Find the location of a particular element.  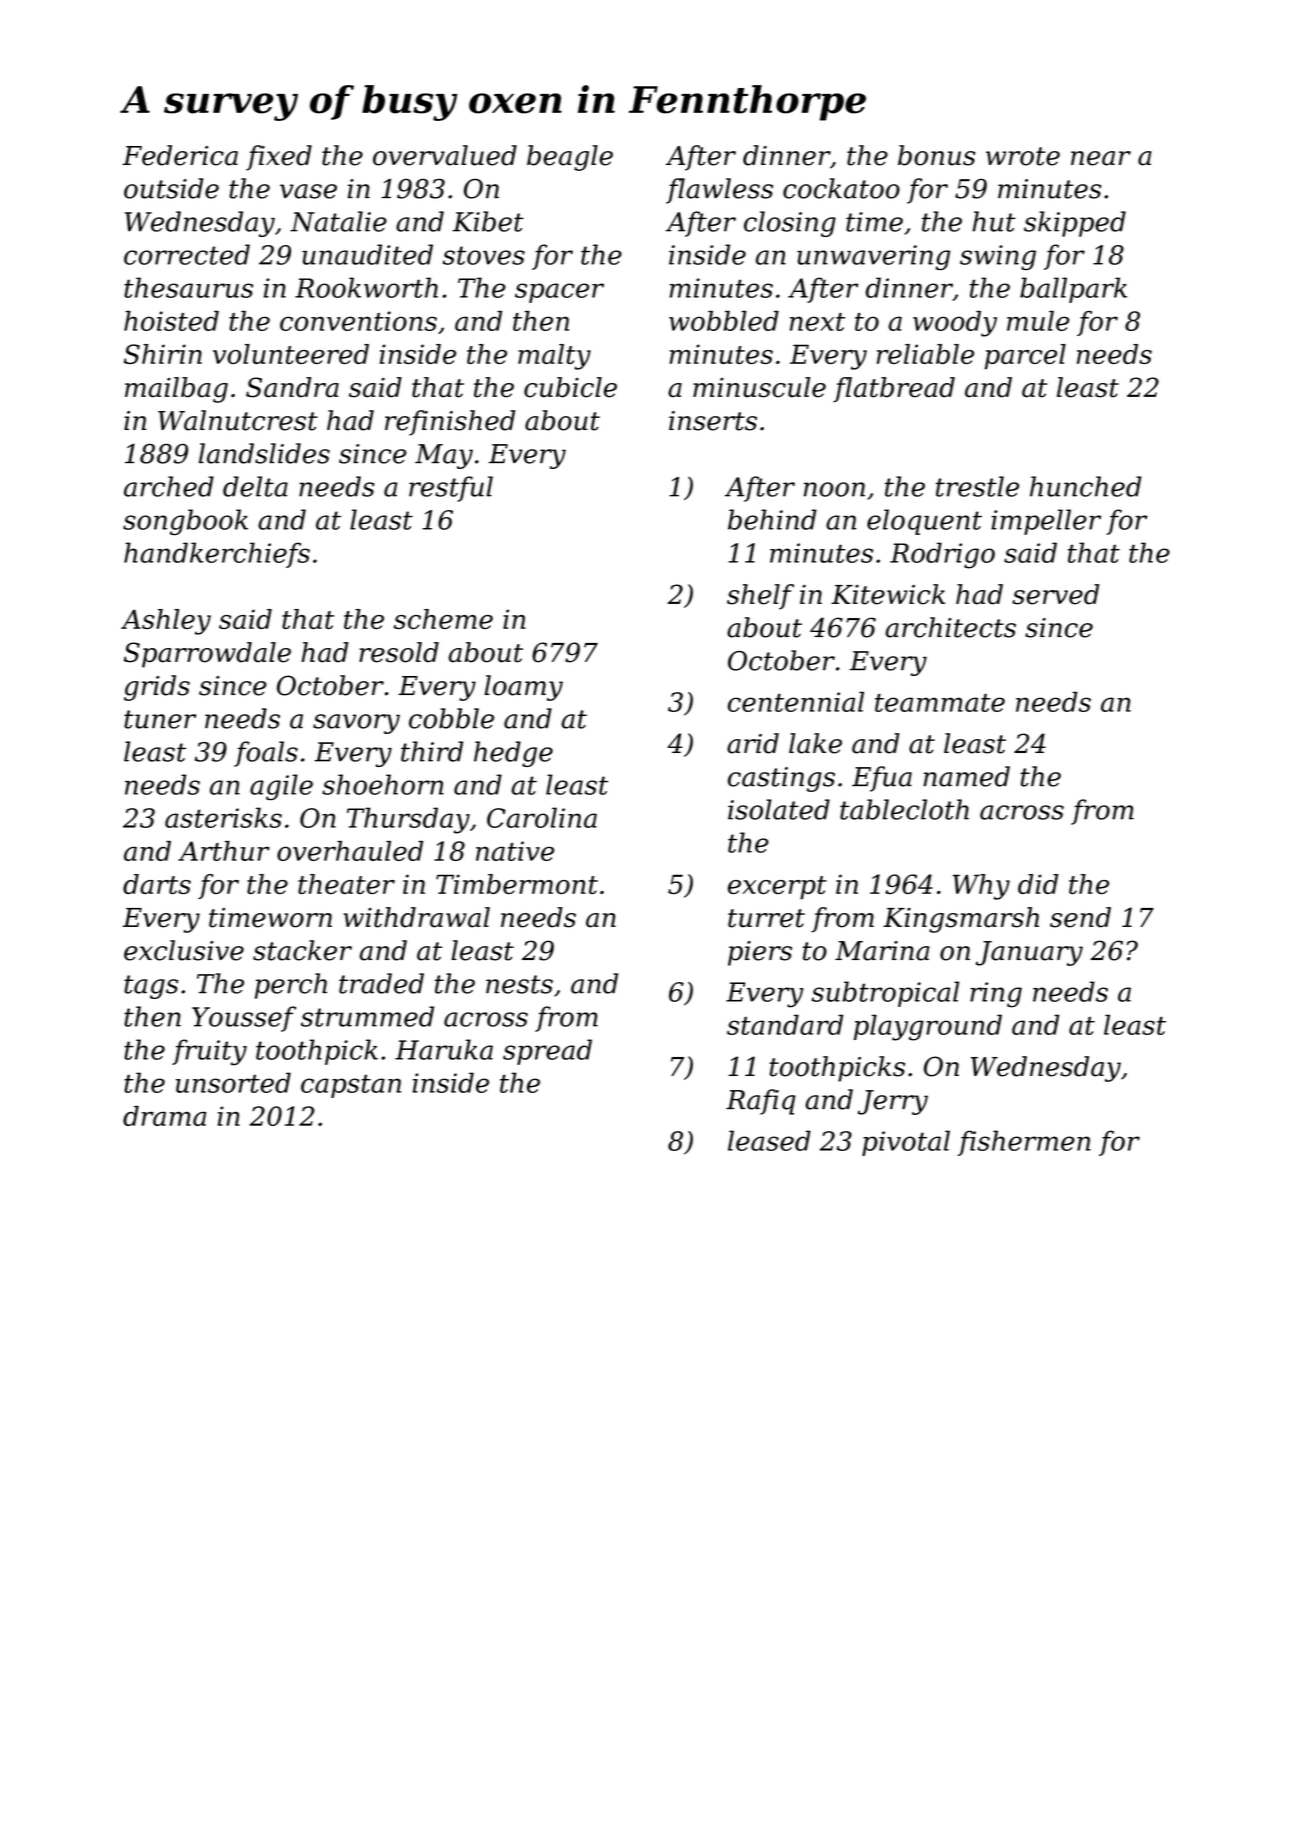

near is located at coordinates (1101, 158).
